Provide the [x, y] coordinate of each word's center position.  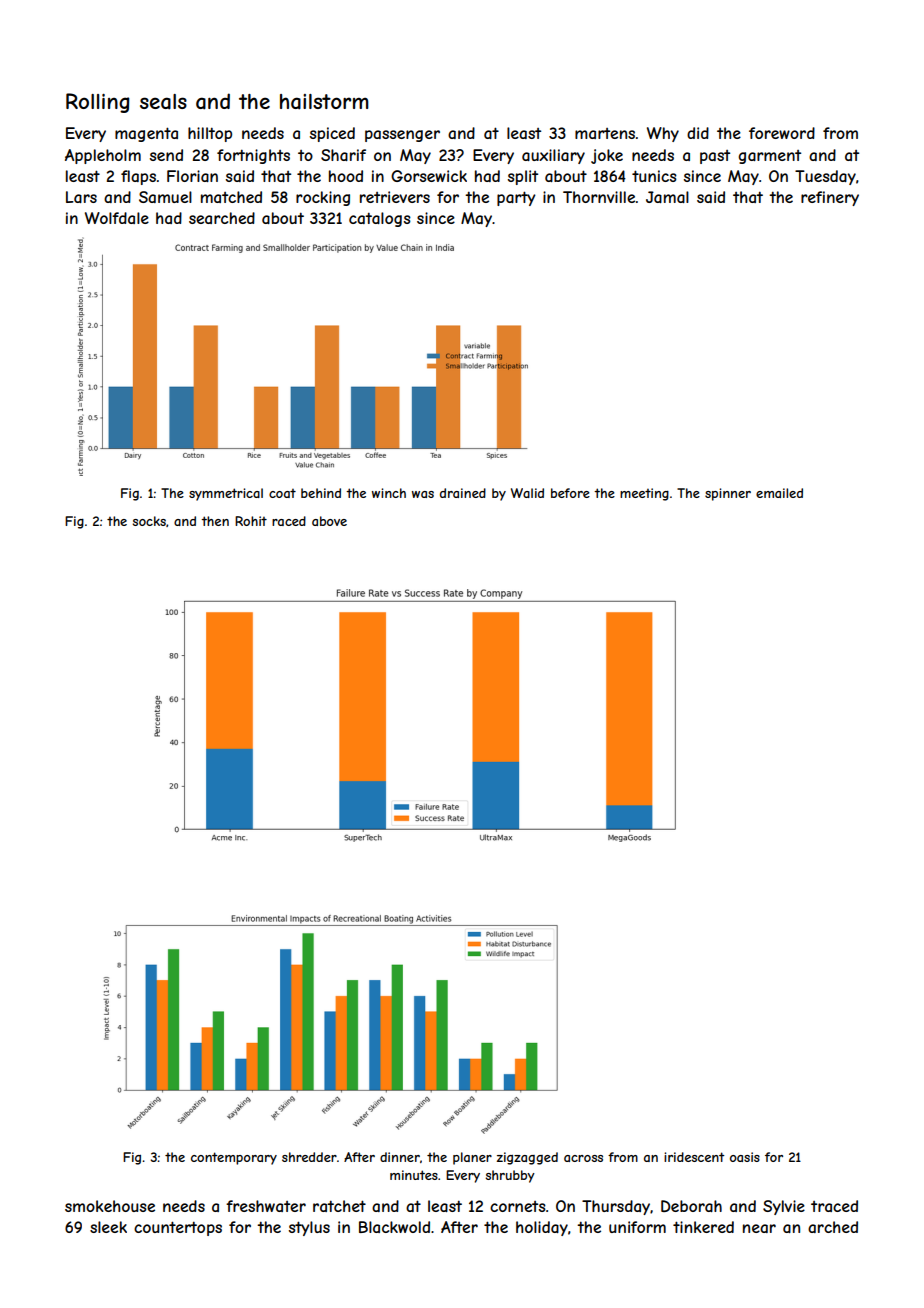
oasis [745, 1157]
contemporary [234, 1158]
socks [149, 521]
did [698, 133]
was [423, 494]
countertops [178, 1228]
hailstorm [324, 102]
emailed [779, 493]
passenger [402, 136]
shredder [309, 1157]
